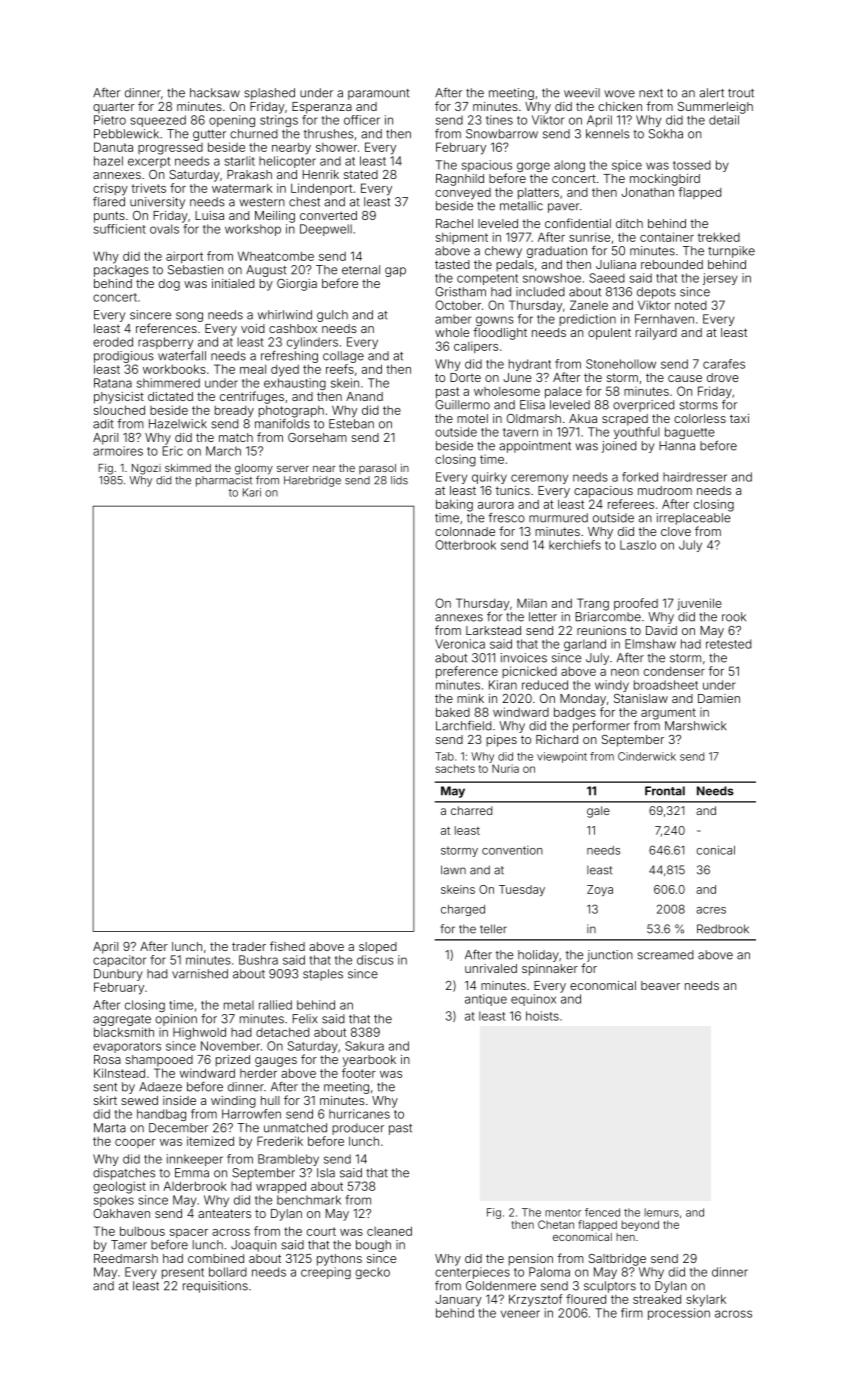  I want to click on hairdresser, so click(695, 477).
